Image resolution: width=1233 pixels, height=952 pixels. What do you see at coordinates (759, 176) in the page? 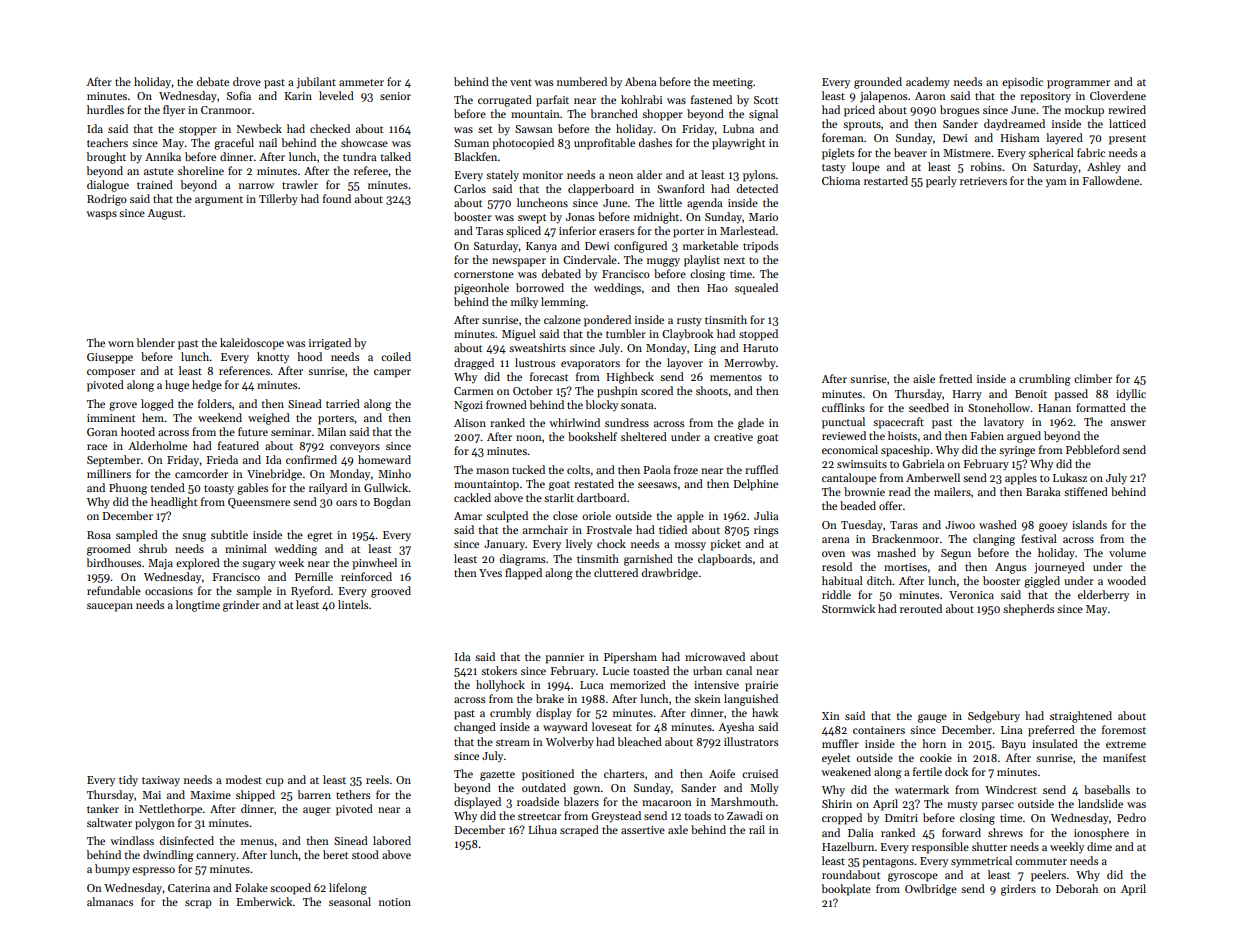
I see `pylons` at bounding box center [759, 176].
